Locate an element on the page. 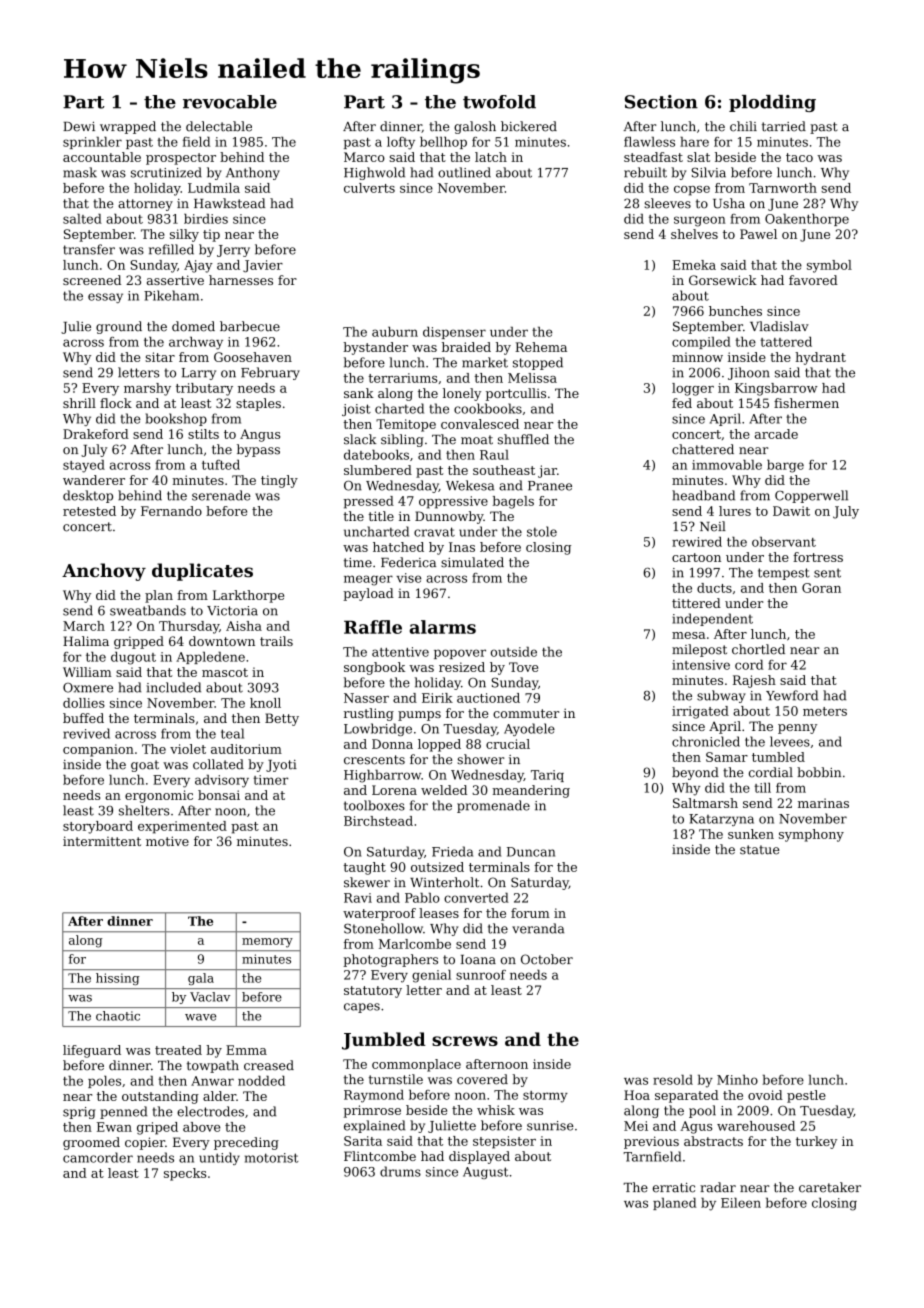 Image resolution: width=924 pixels, height=1308 pixels. twofold is located at coordinates (499, 102).
